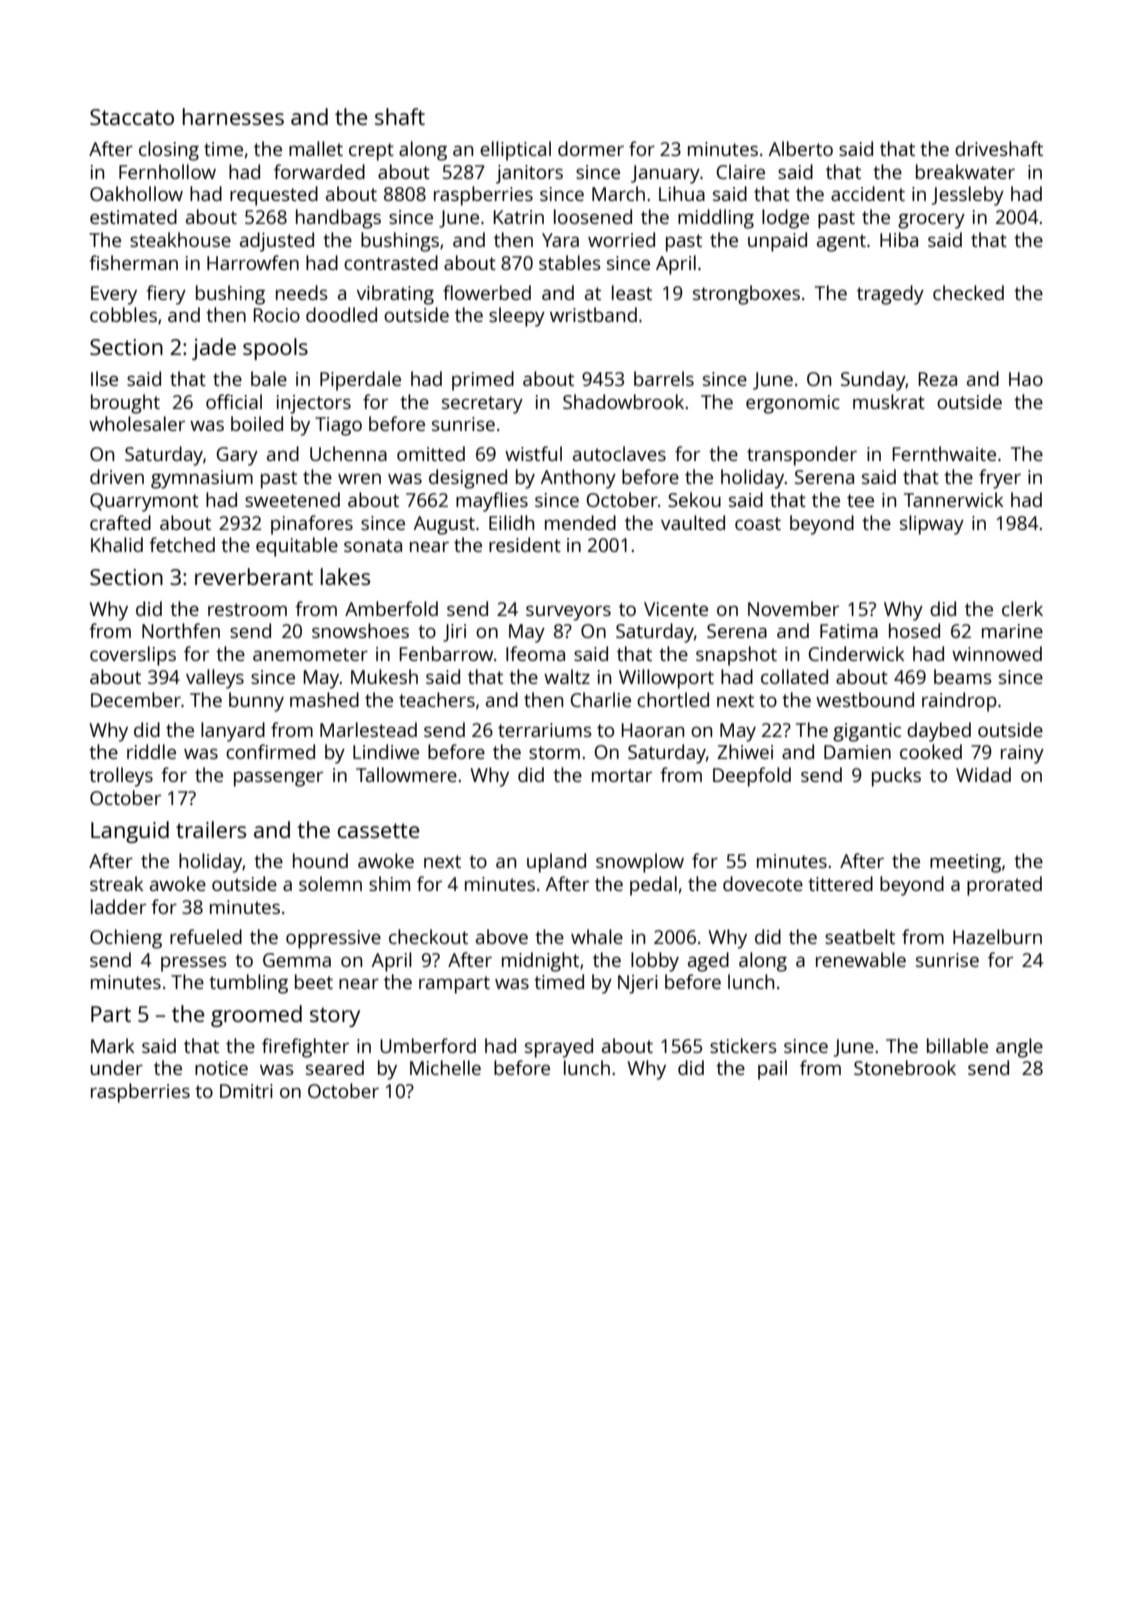 Image resolution: width=1133 pixels, height=1602 pixels. What do you see at coordinates (554, 752) in the screenshot?
I see `storm` at bounding box center [554, 752].
